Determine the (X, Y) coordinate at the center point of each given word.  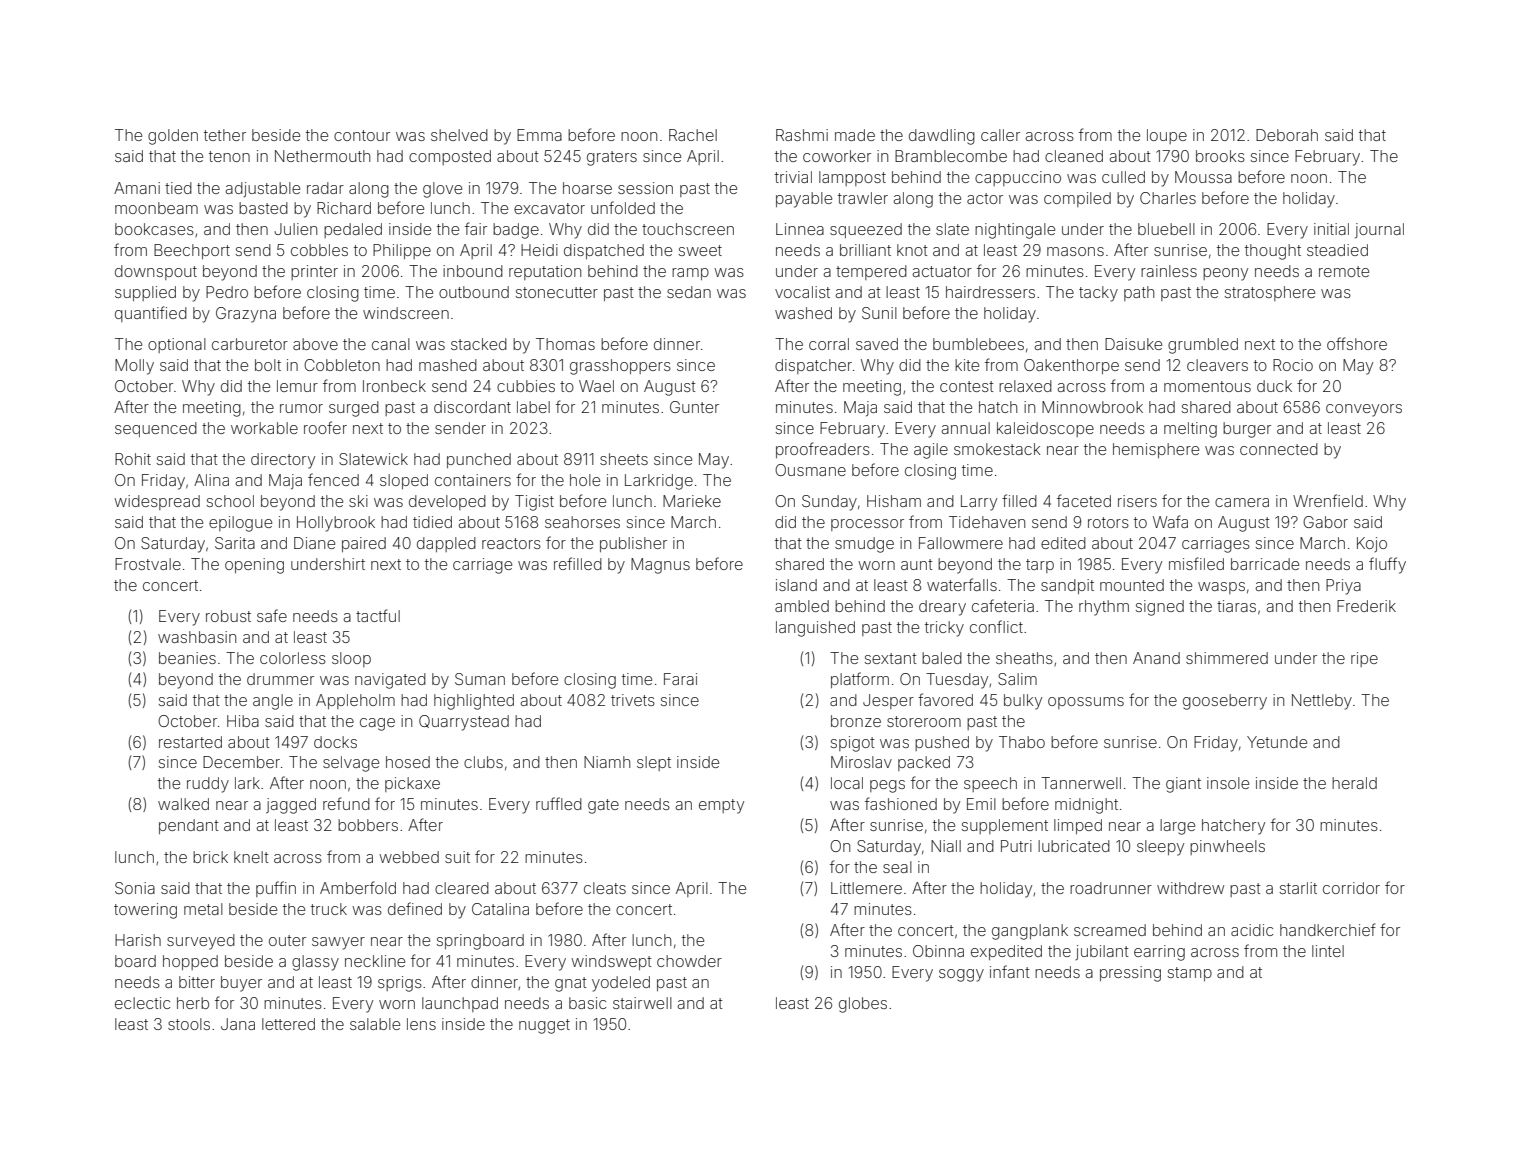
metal (203, 909)
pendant (189, 826)
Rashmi (802, 135)
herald (1354, 783)
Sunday (829, 503)
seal (897, 867)
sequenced (156, 429)
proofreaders (823, 450)
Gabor (1325, 522)
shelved (459, 135)
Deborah (1287, 135)
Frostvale (148, 564)
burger (1247, 430)
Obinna (938, 951)
